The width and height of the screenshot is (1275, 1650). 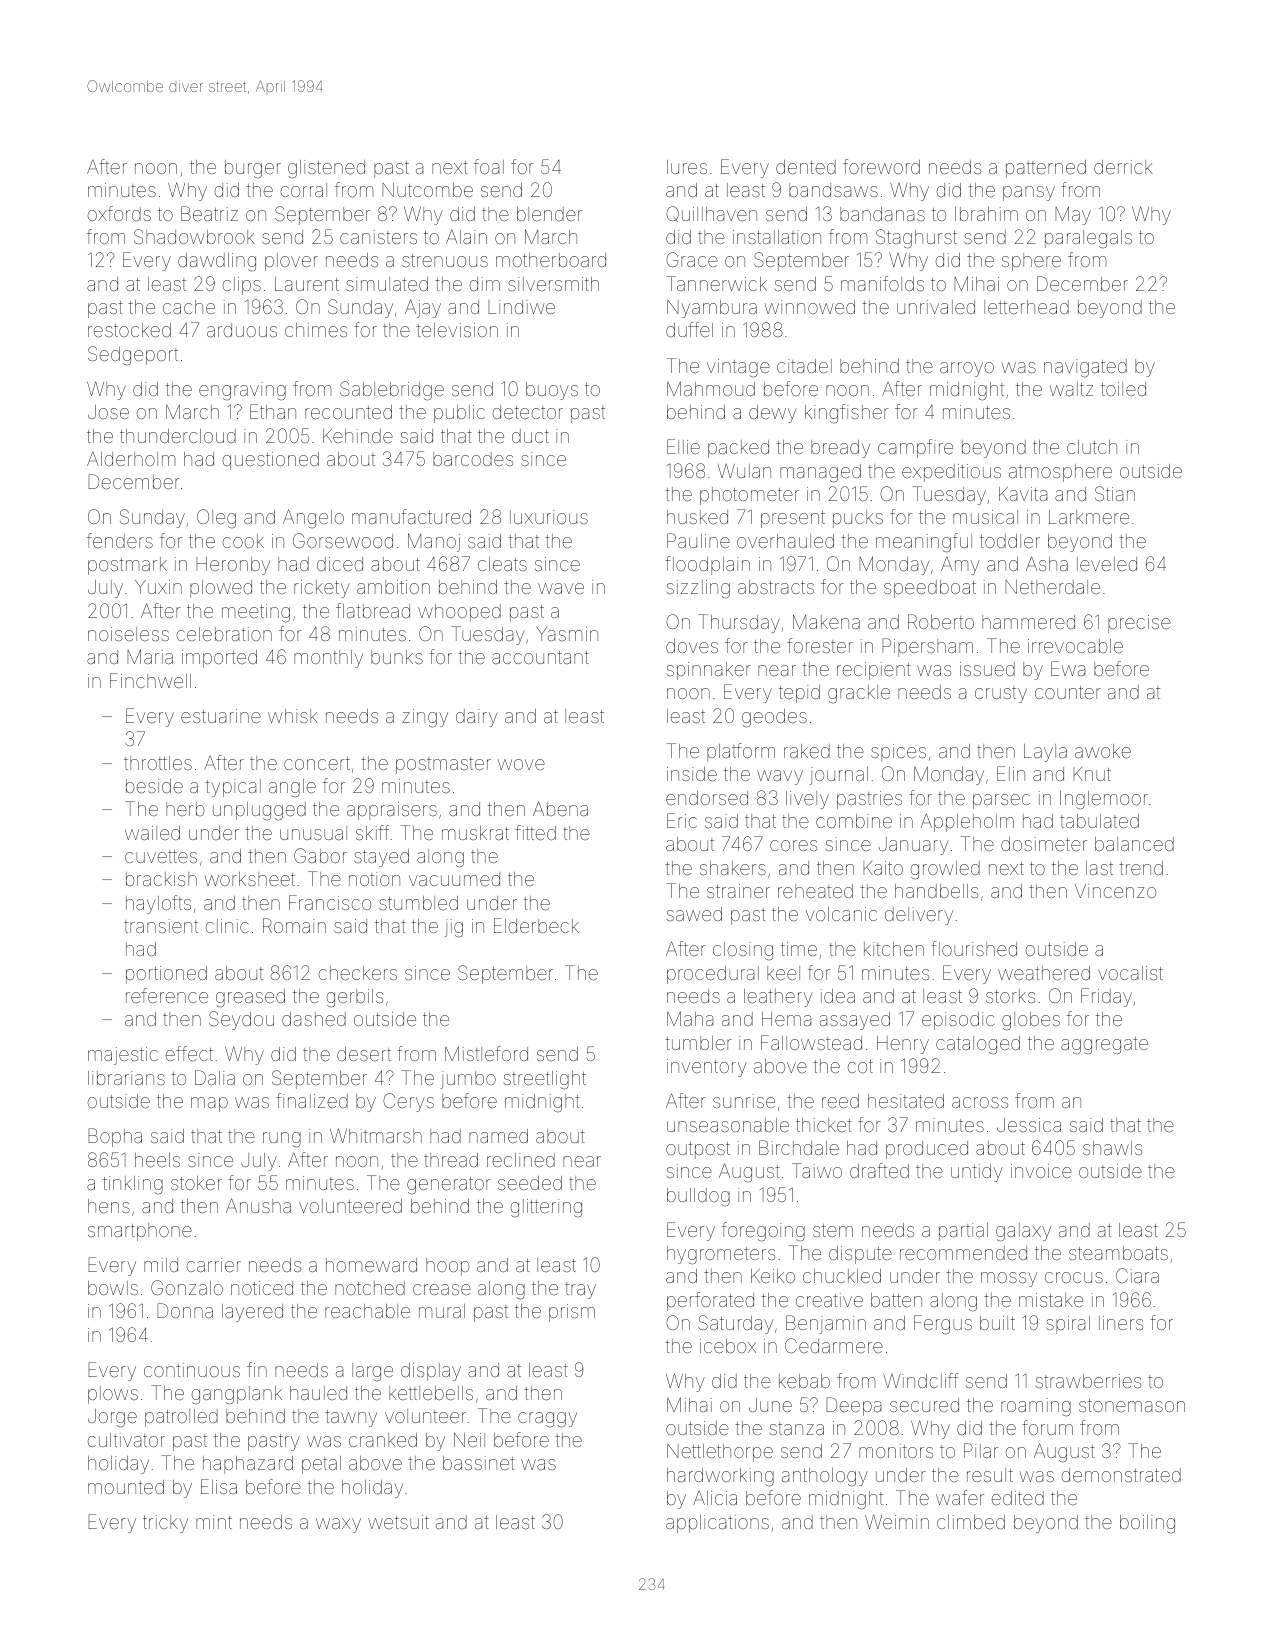 What do you see at coordinates (715, 1498) in the screenshot?
I see `Alicia` at bounding box center [715, 1498].
